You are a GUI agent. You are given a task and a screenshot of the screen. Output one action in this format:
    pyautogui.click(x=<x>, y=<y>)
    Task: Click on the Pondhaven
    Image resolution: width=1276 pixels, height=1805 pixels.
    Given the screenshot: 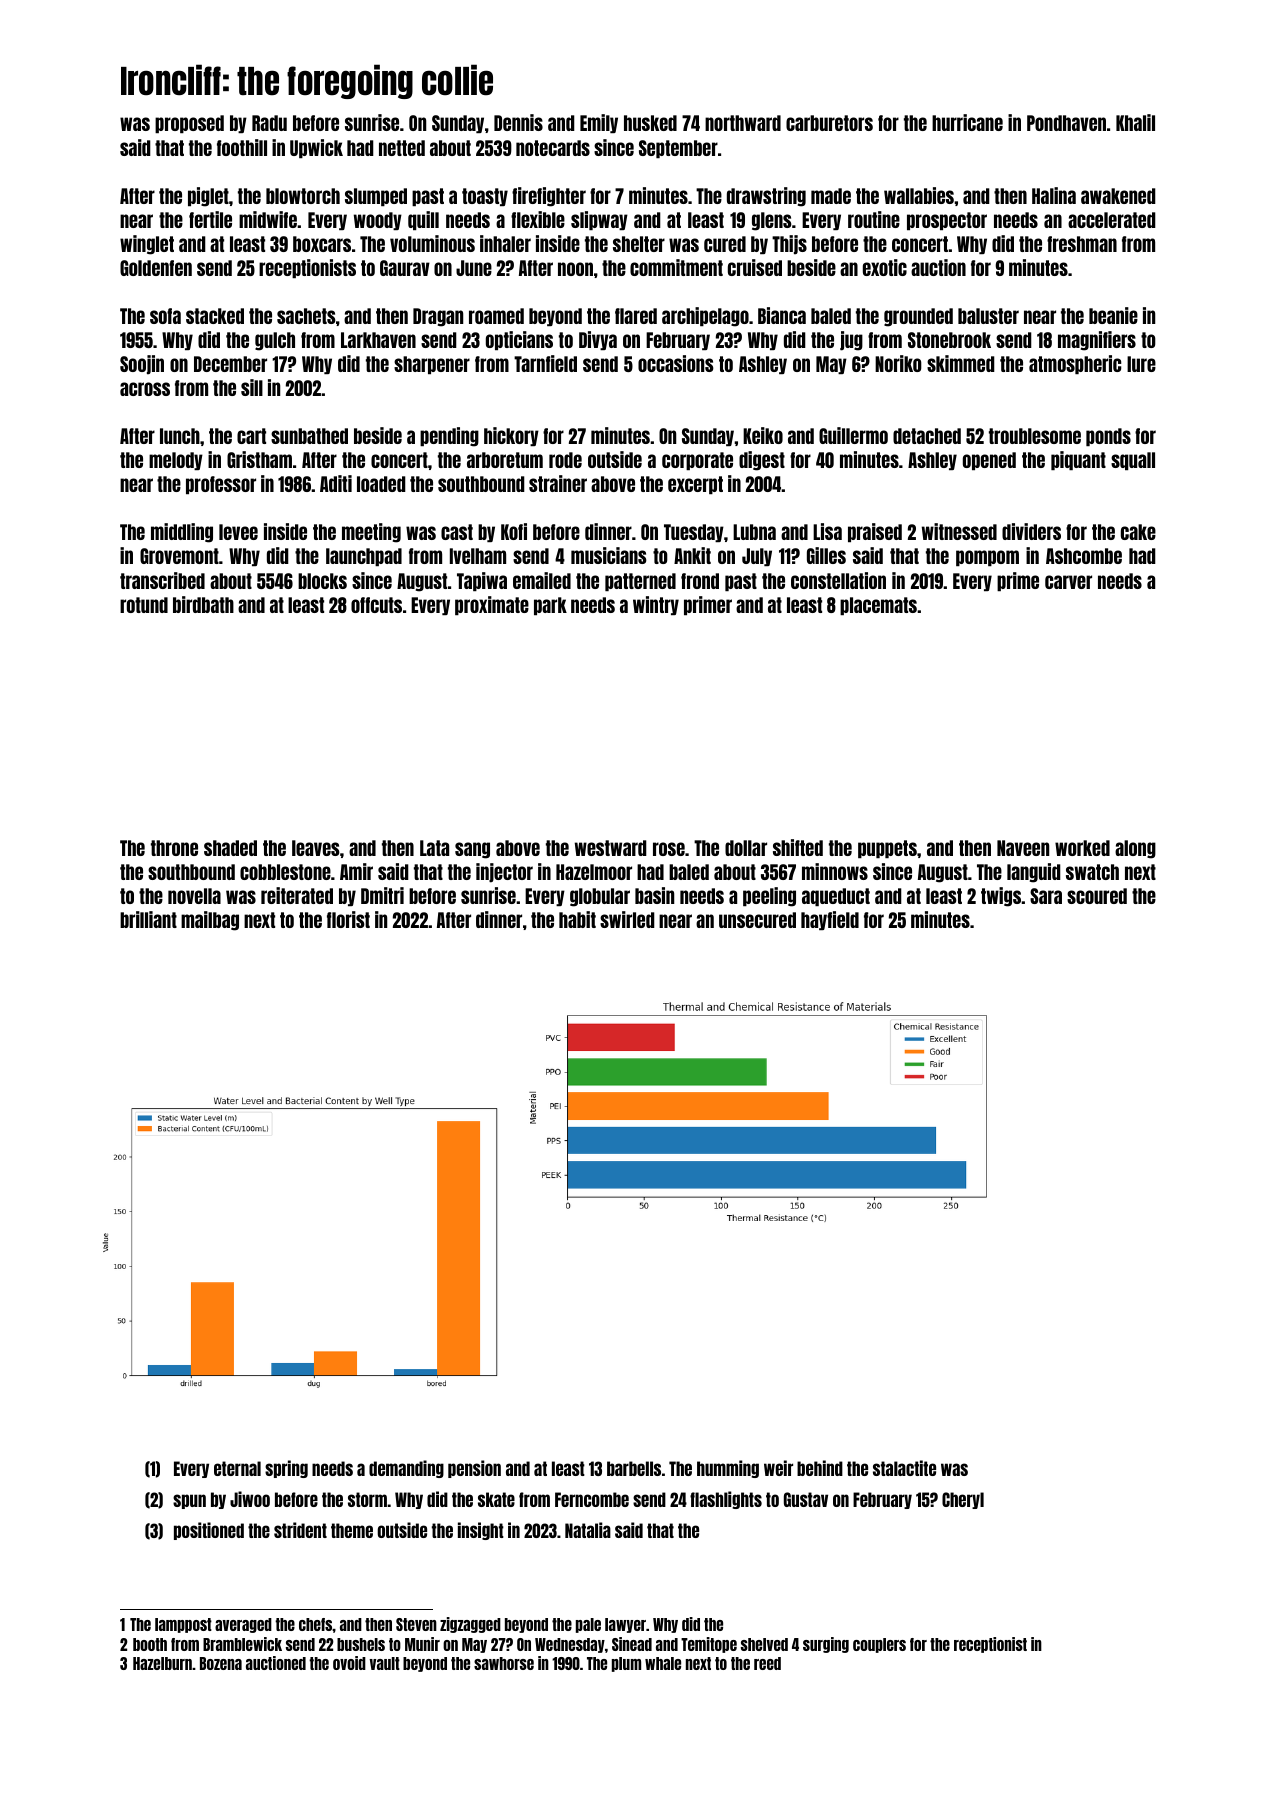 What is the action you would take?
    pyautogui.click(x=1066, y=123)
